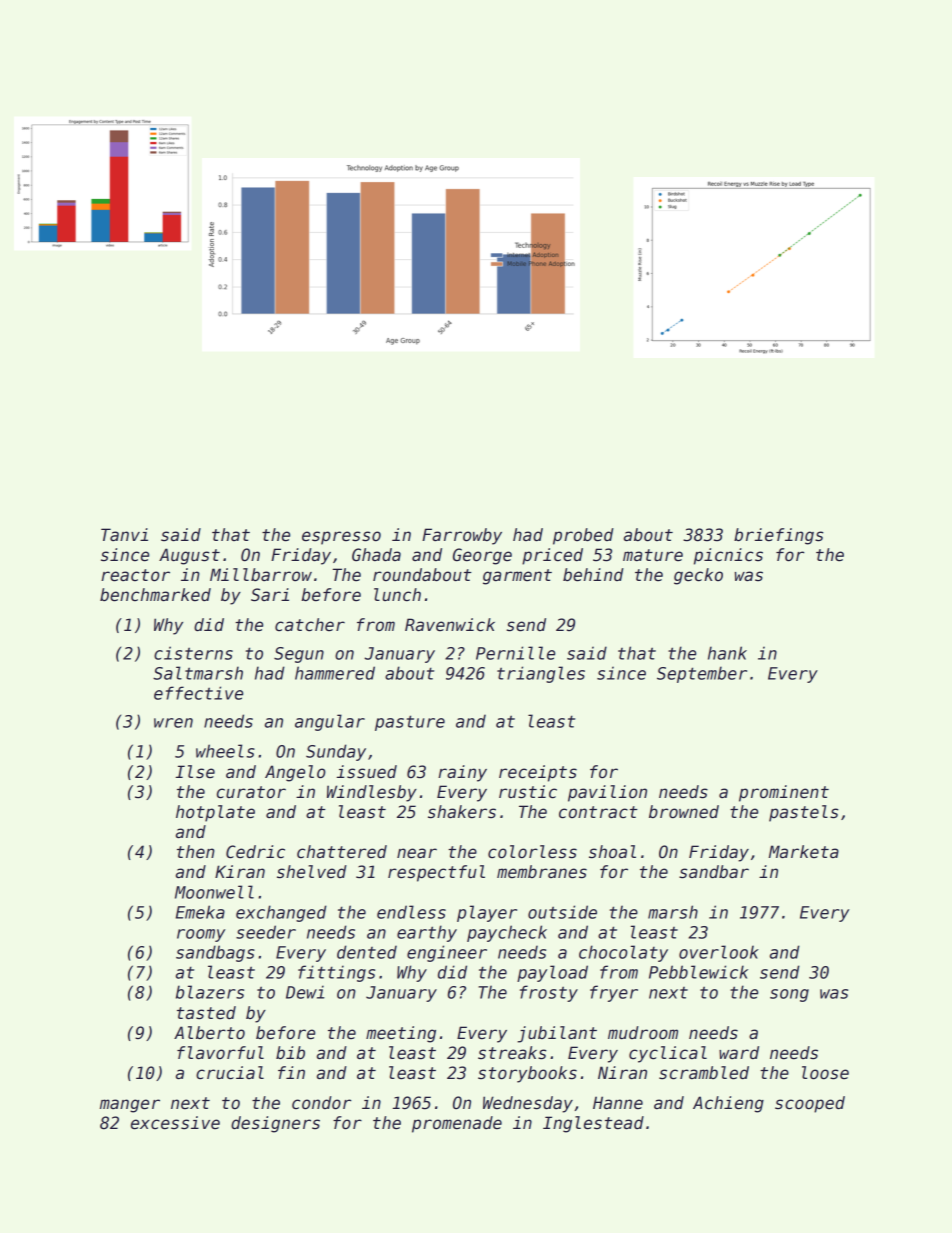 The width and height of the screenshot is (952, 1233). Describe the element at coordinates (698, 972) in the screenshot. I see `Pebblewick` at that location.
